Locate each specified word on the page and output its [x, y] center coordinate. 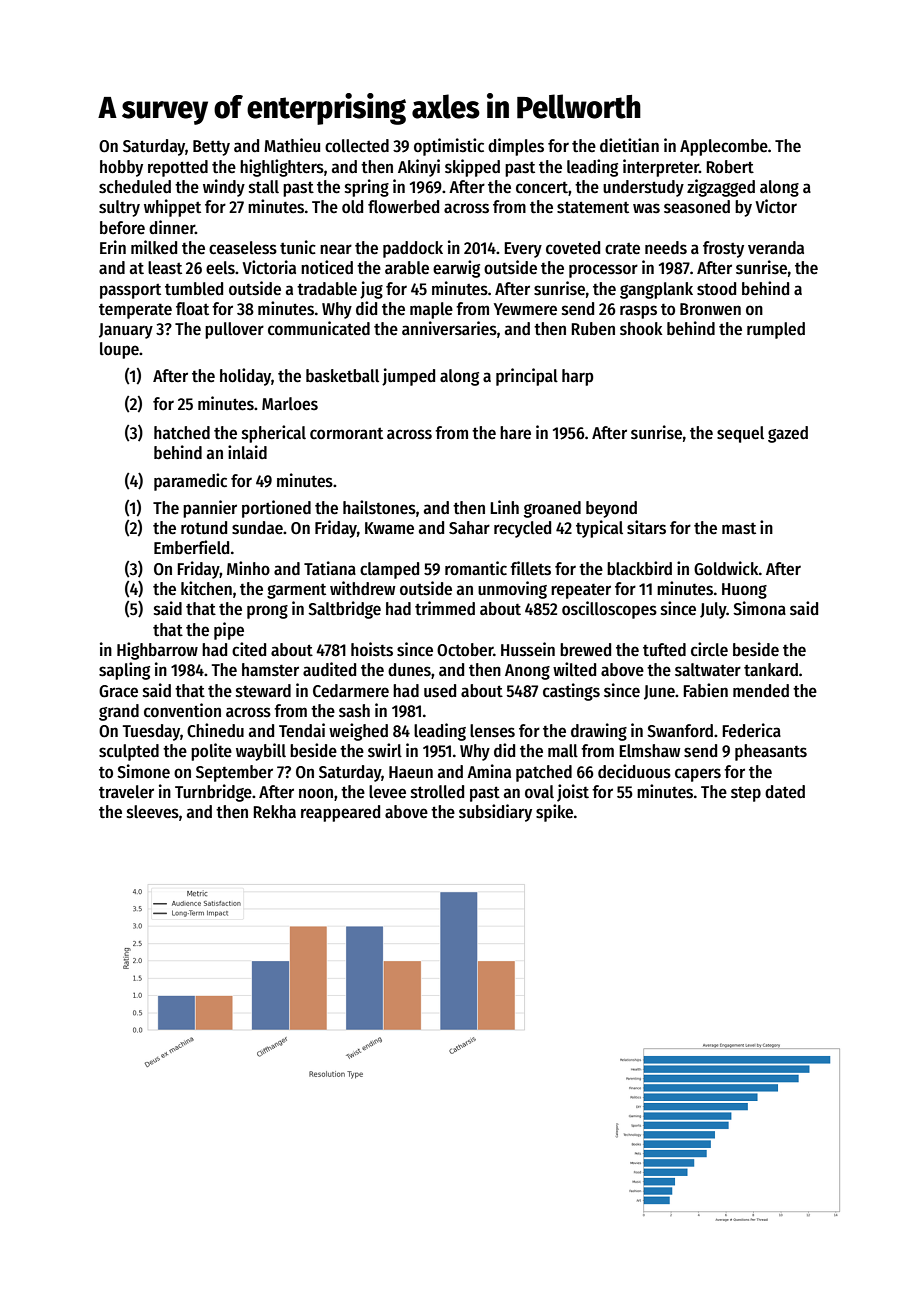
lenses [492, 731]
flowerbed [403, 207]
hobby [121, 168]
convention [182, 710]
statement [593, 207]
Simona [759, 608]
